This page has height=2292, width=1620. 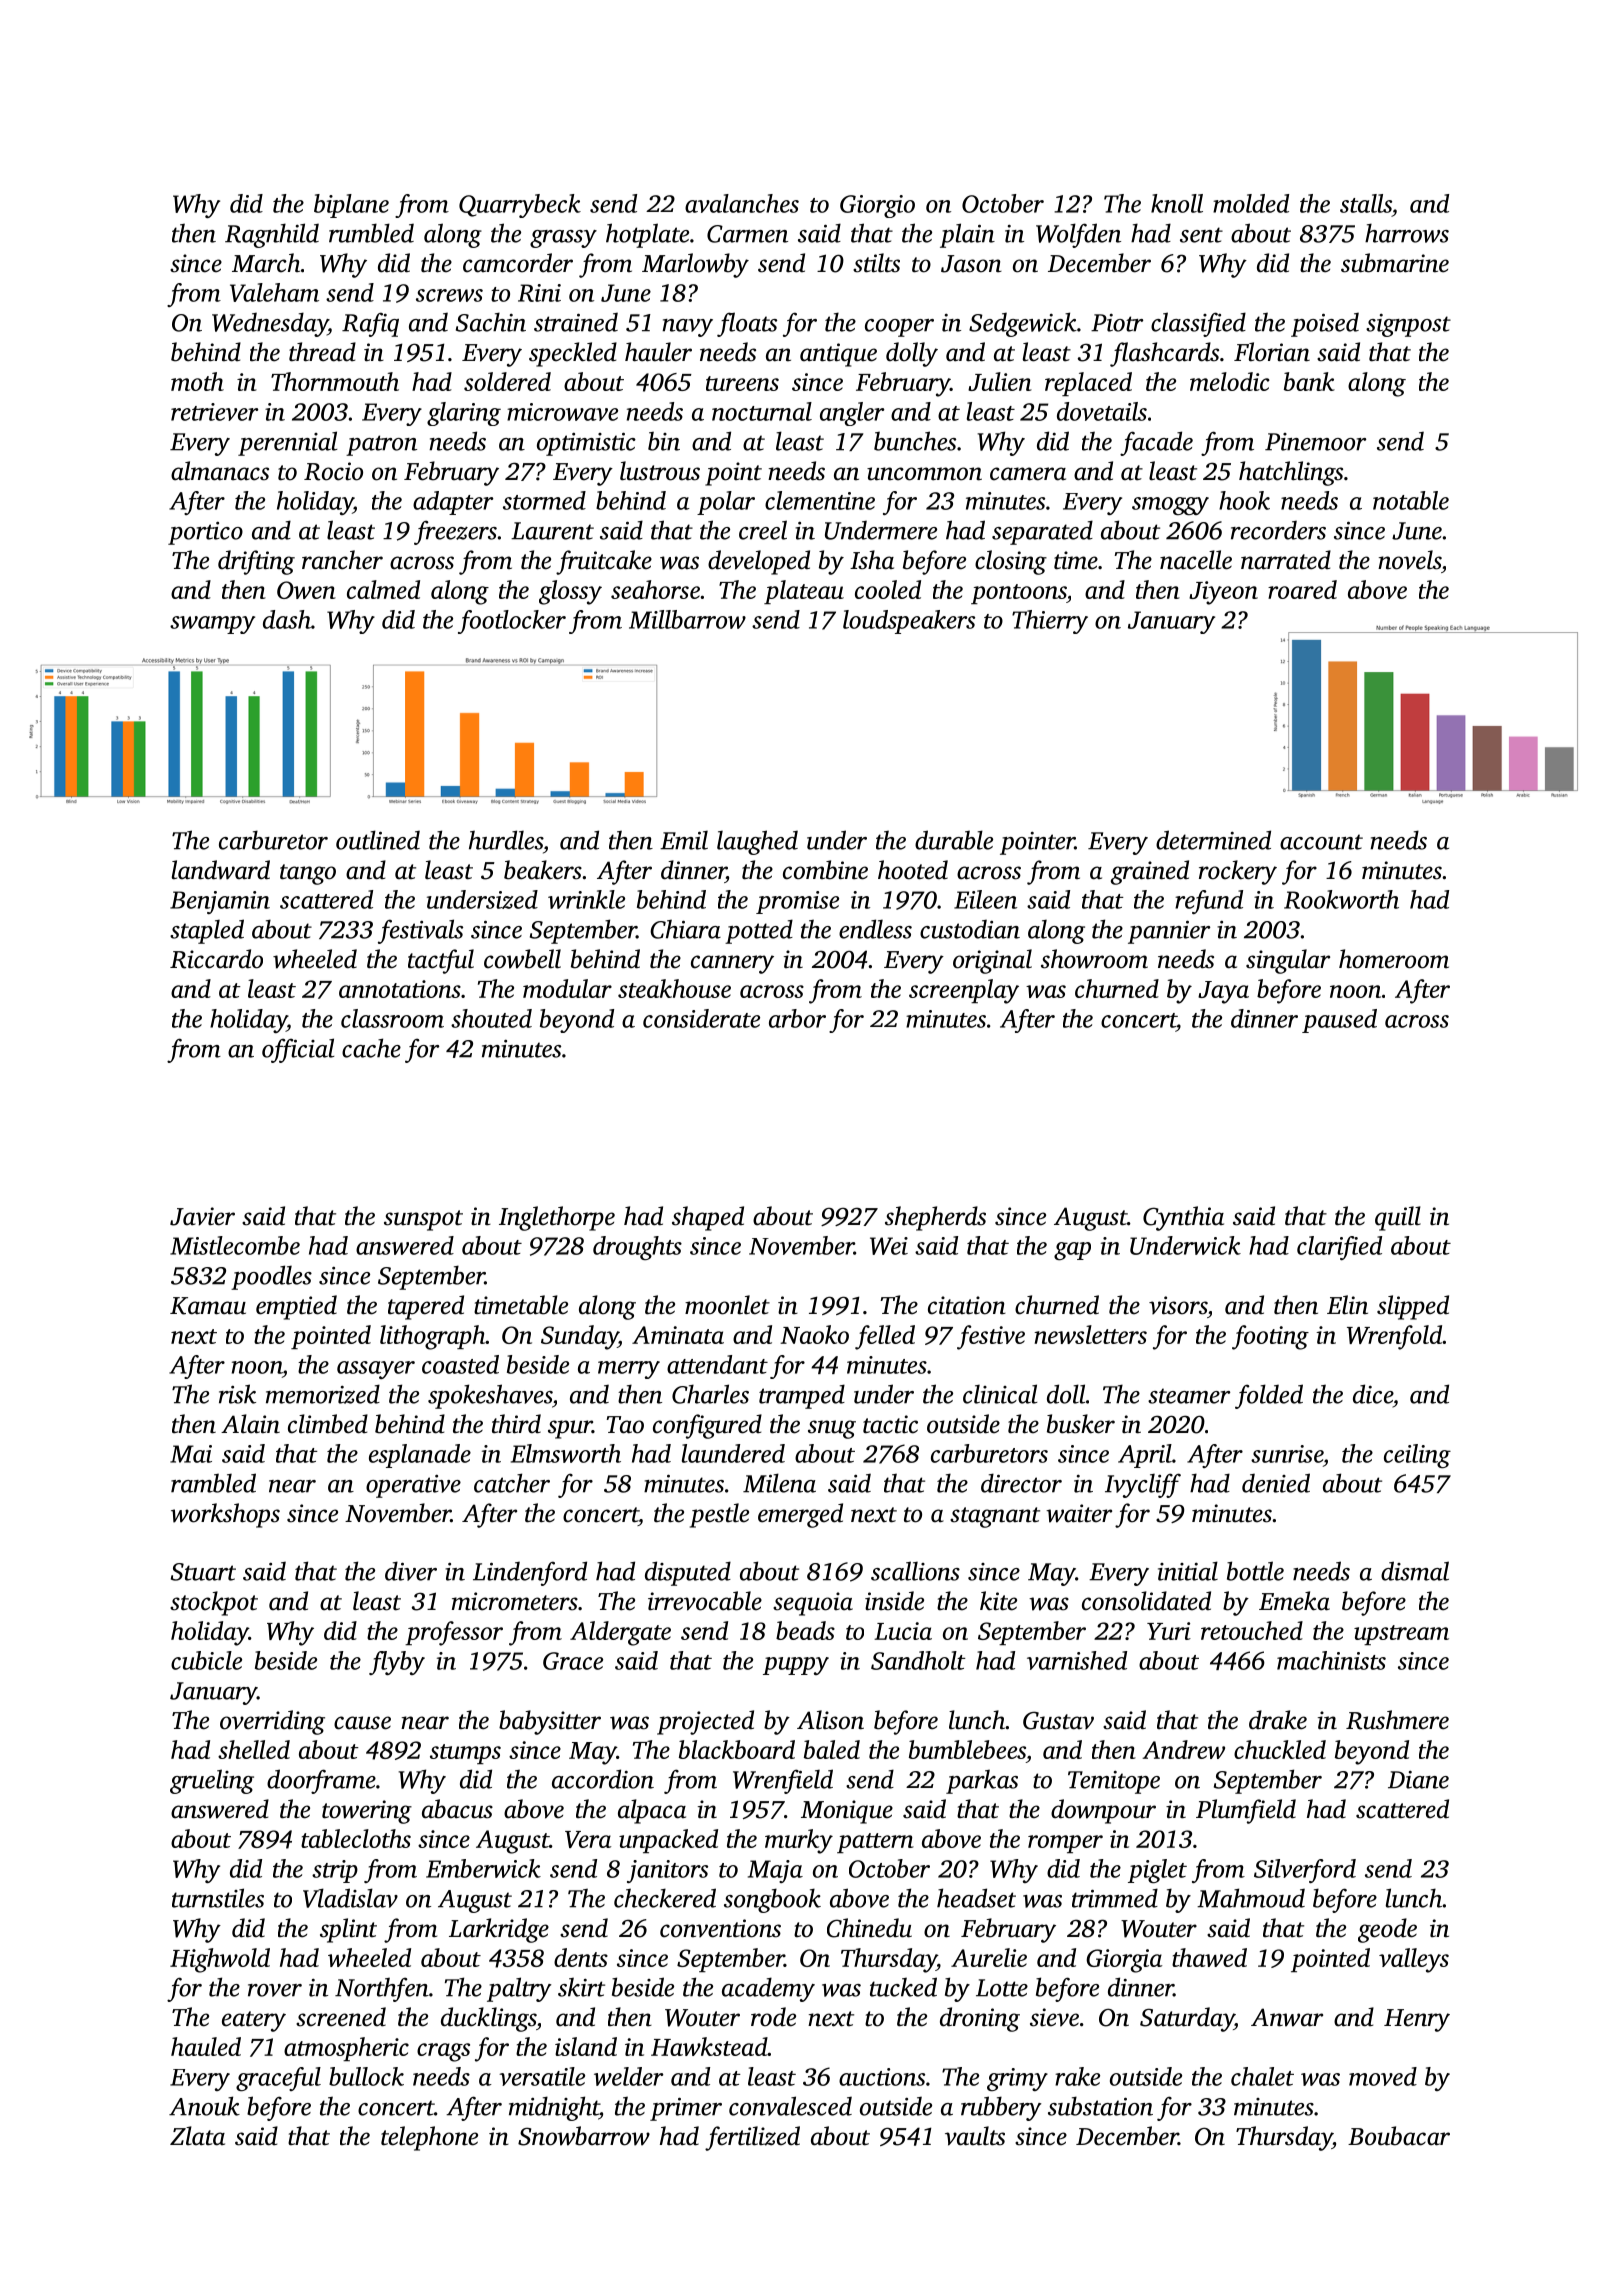 I want to click on substation, so click(x=1100, y=2106).
